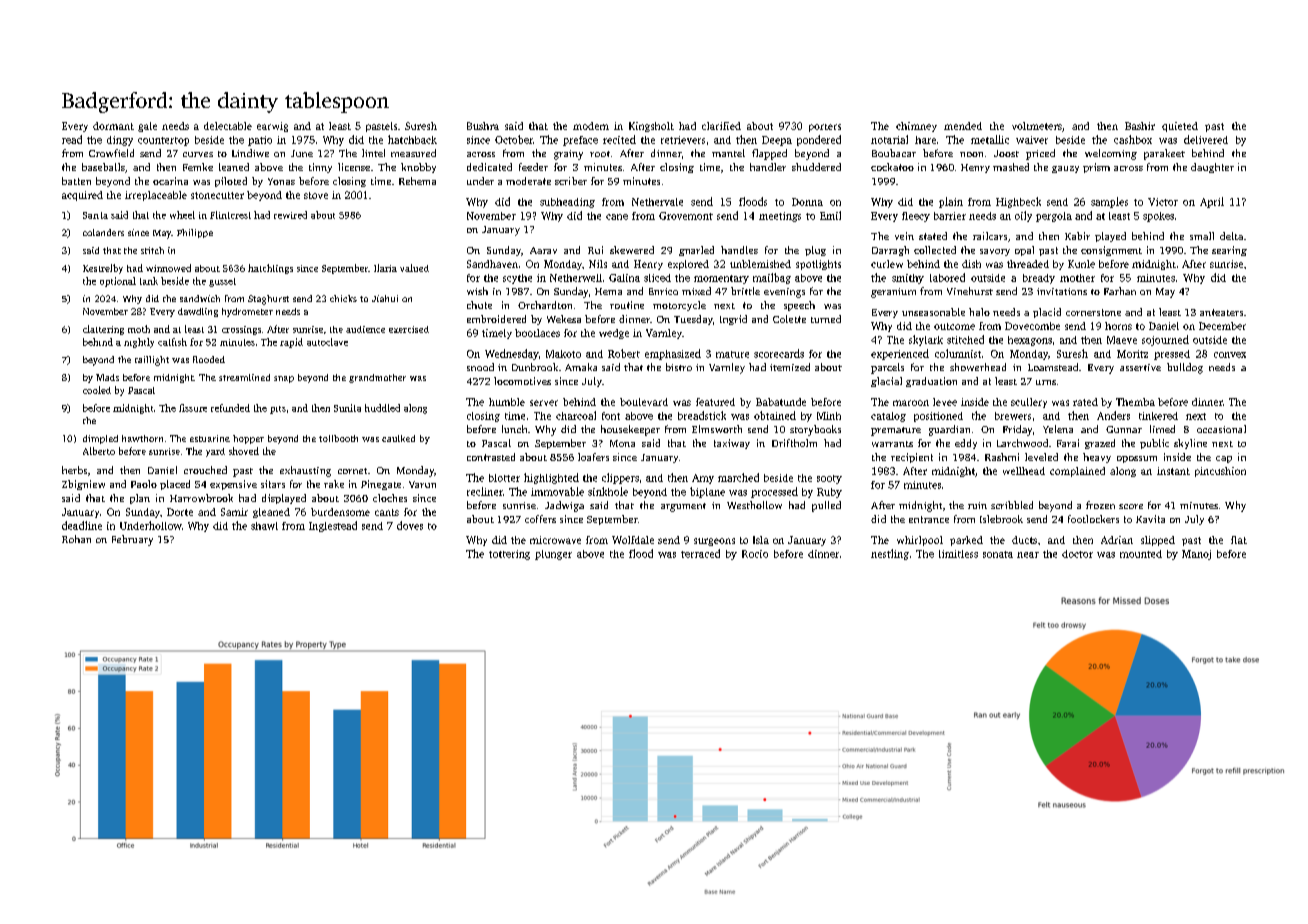 This screenshot has height=924, width=1308. I want to click on Makoto, so click(563, 354).
